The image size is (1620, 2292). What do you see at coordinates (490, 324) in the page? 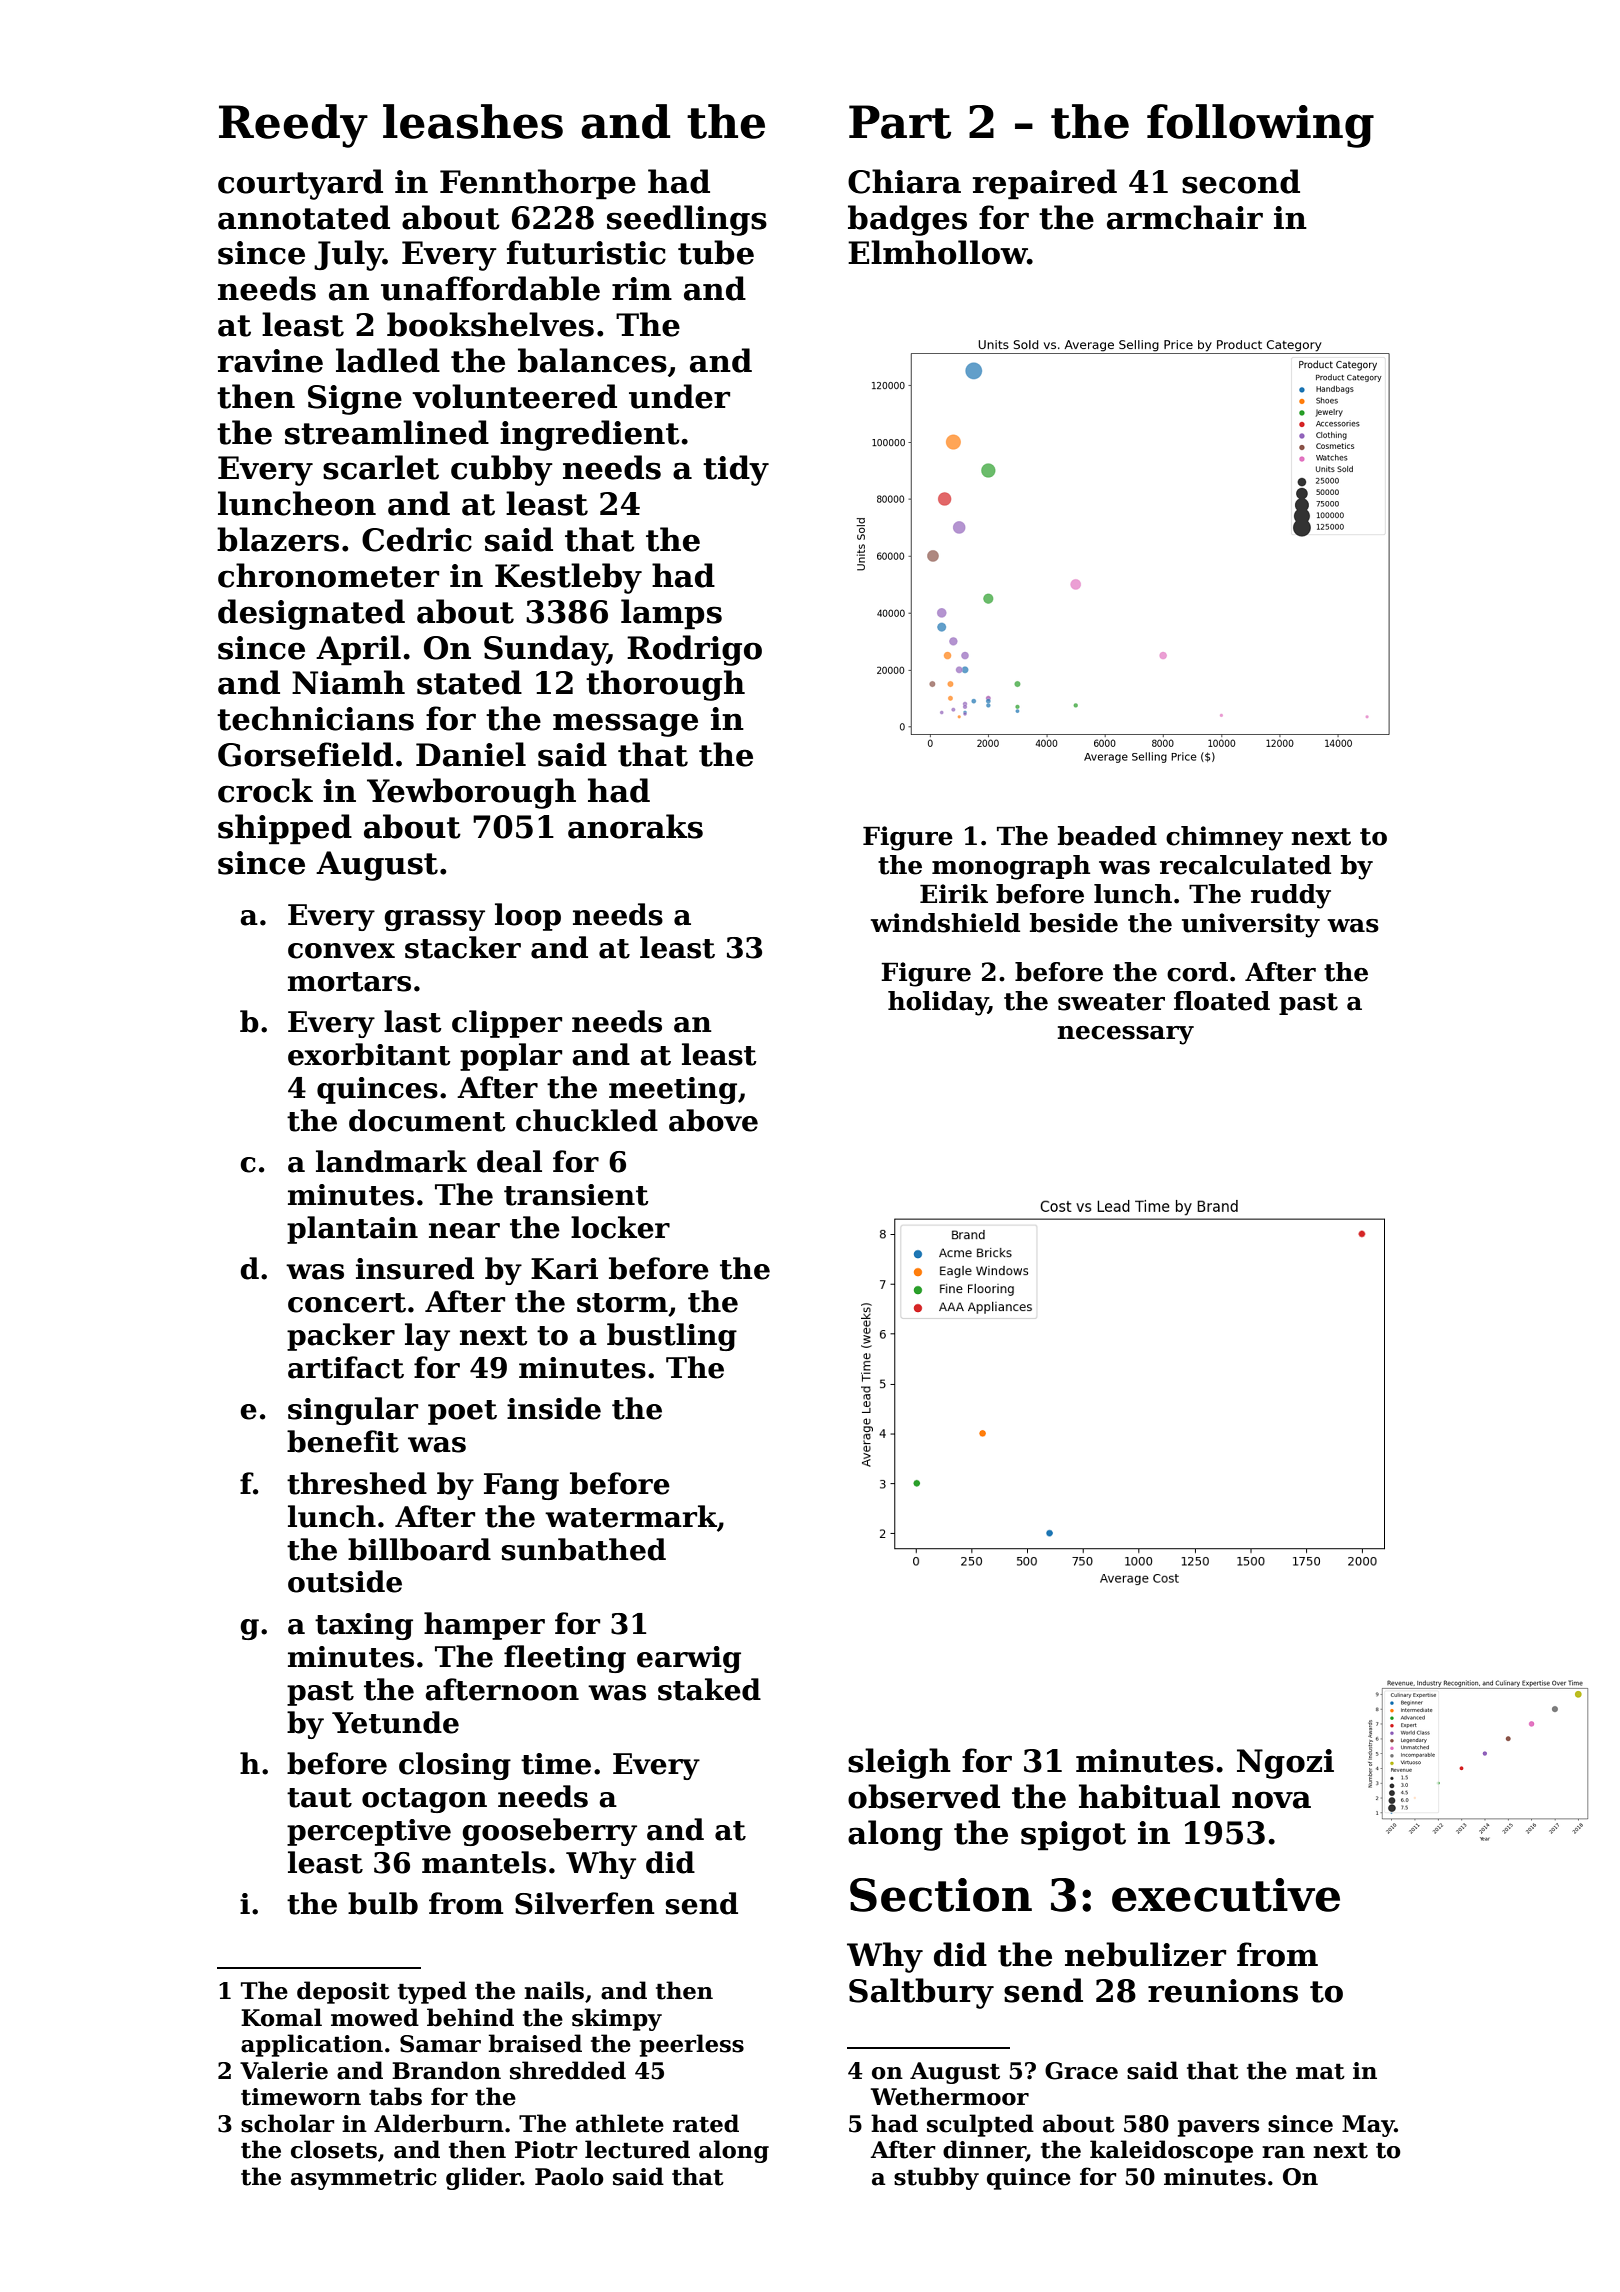
I see `bookshelves` at bounding box center [490, 324].
